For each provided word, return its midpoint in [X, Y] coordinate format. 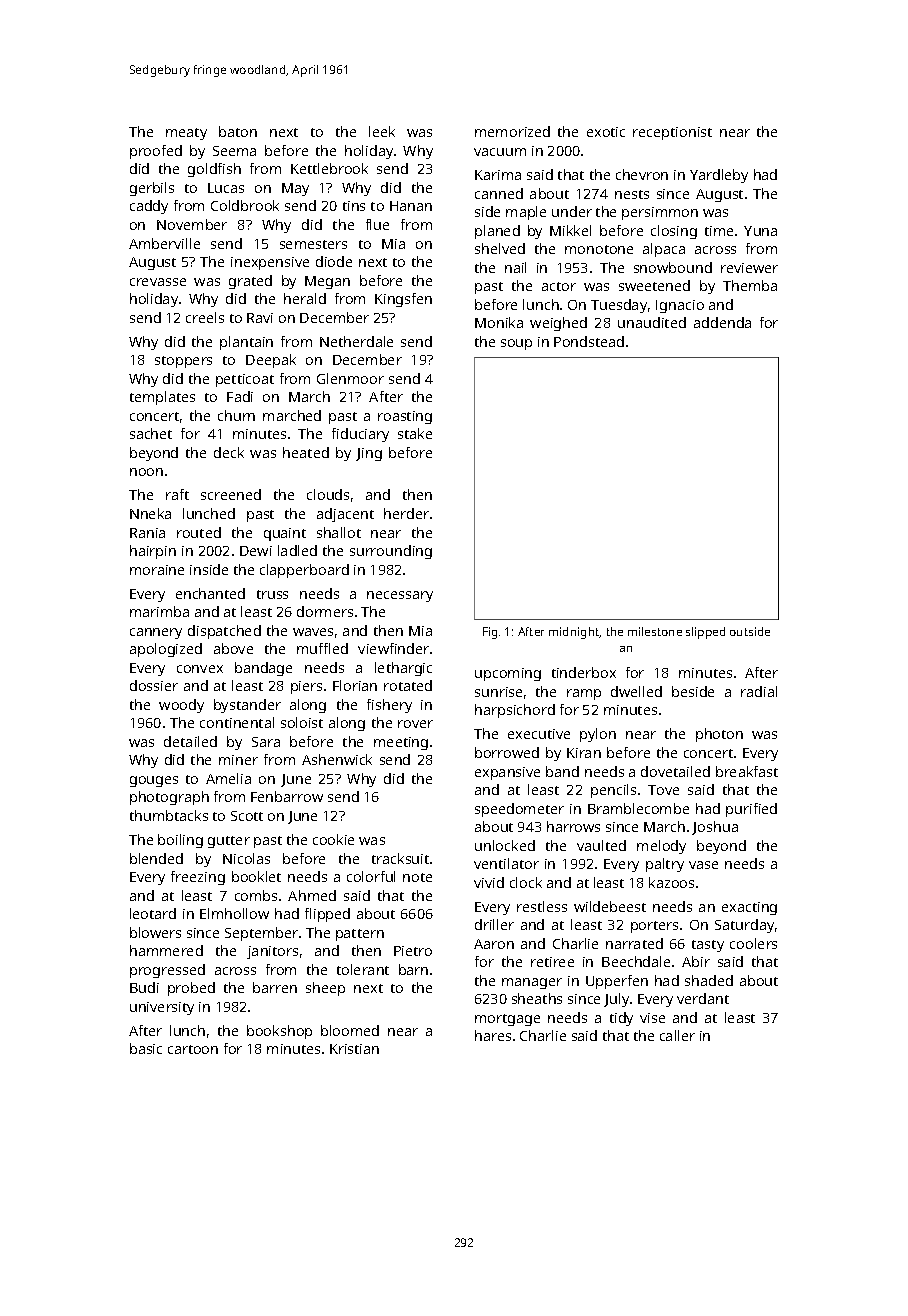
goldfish [214, 170]
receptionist [672, 133]
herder [406, 513]
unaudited [652, 322]
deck [229, 452]
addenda [722, 322]
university [162, 1008]
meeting [401, 743]
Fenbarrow [287, 796]
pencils [613, 791]
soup [516, 344]
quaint [285, 534]
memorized [512, 131]
